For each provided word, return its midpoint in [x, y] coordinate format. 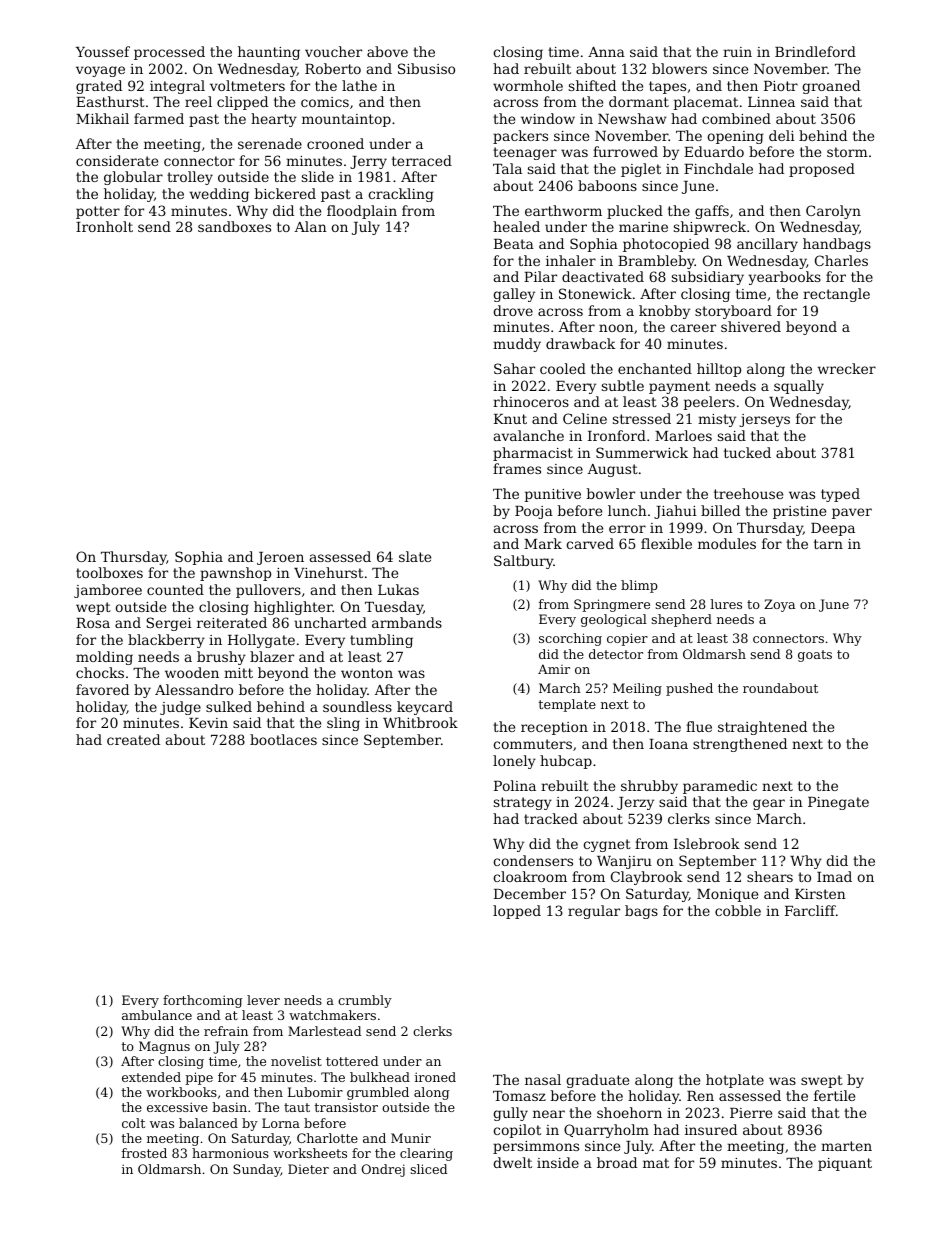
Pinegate [838, 803]
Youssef [103, 51]
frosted [144, 1153]
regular [594, 912]
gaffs [712, 212]
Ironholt [104, 226]
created [133, 739]
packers [520, 137]
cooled [563, 368]
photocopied [666, 245]
